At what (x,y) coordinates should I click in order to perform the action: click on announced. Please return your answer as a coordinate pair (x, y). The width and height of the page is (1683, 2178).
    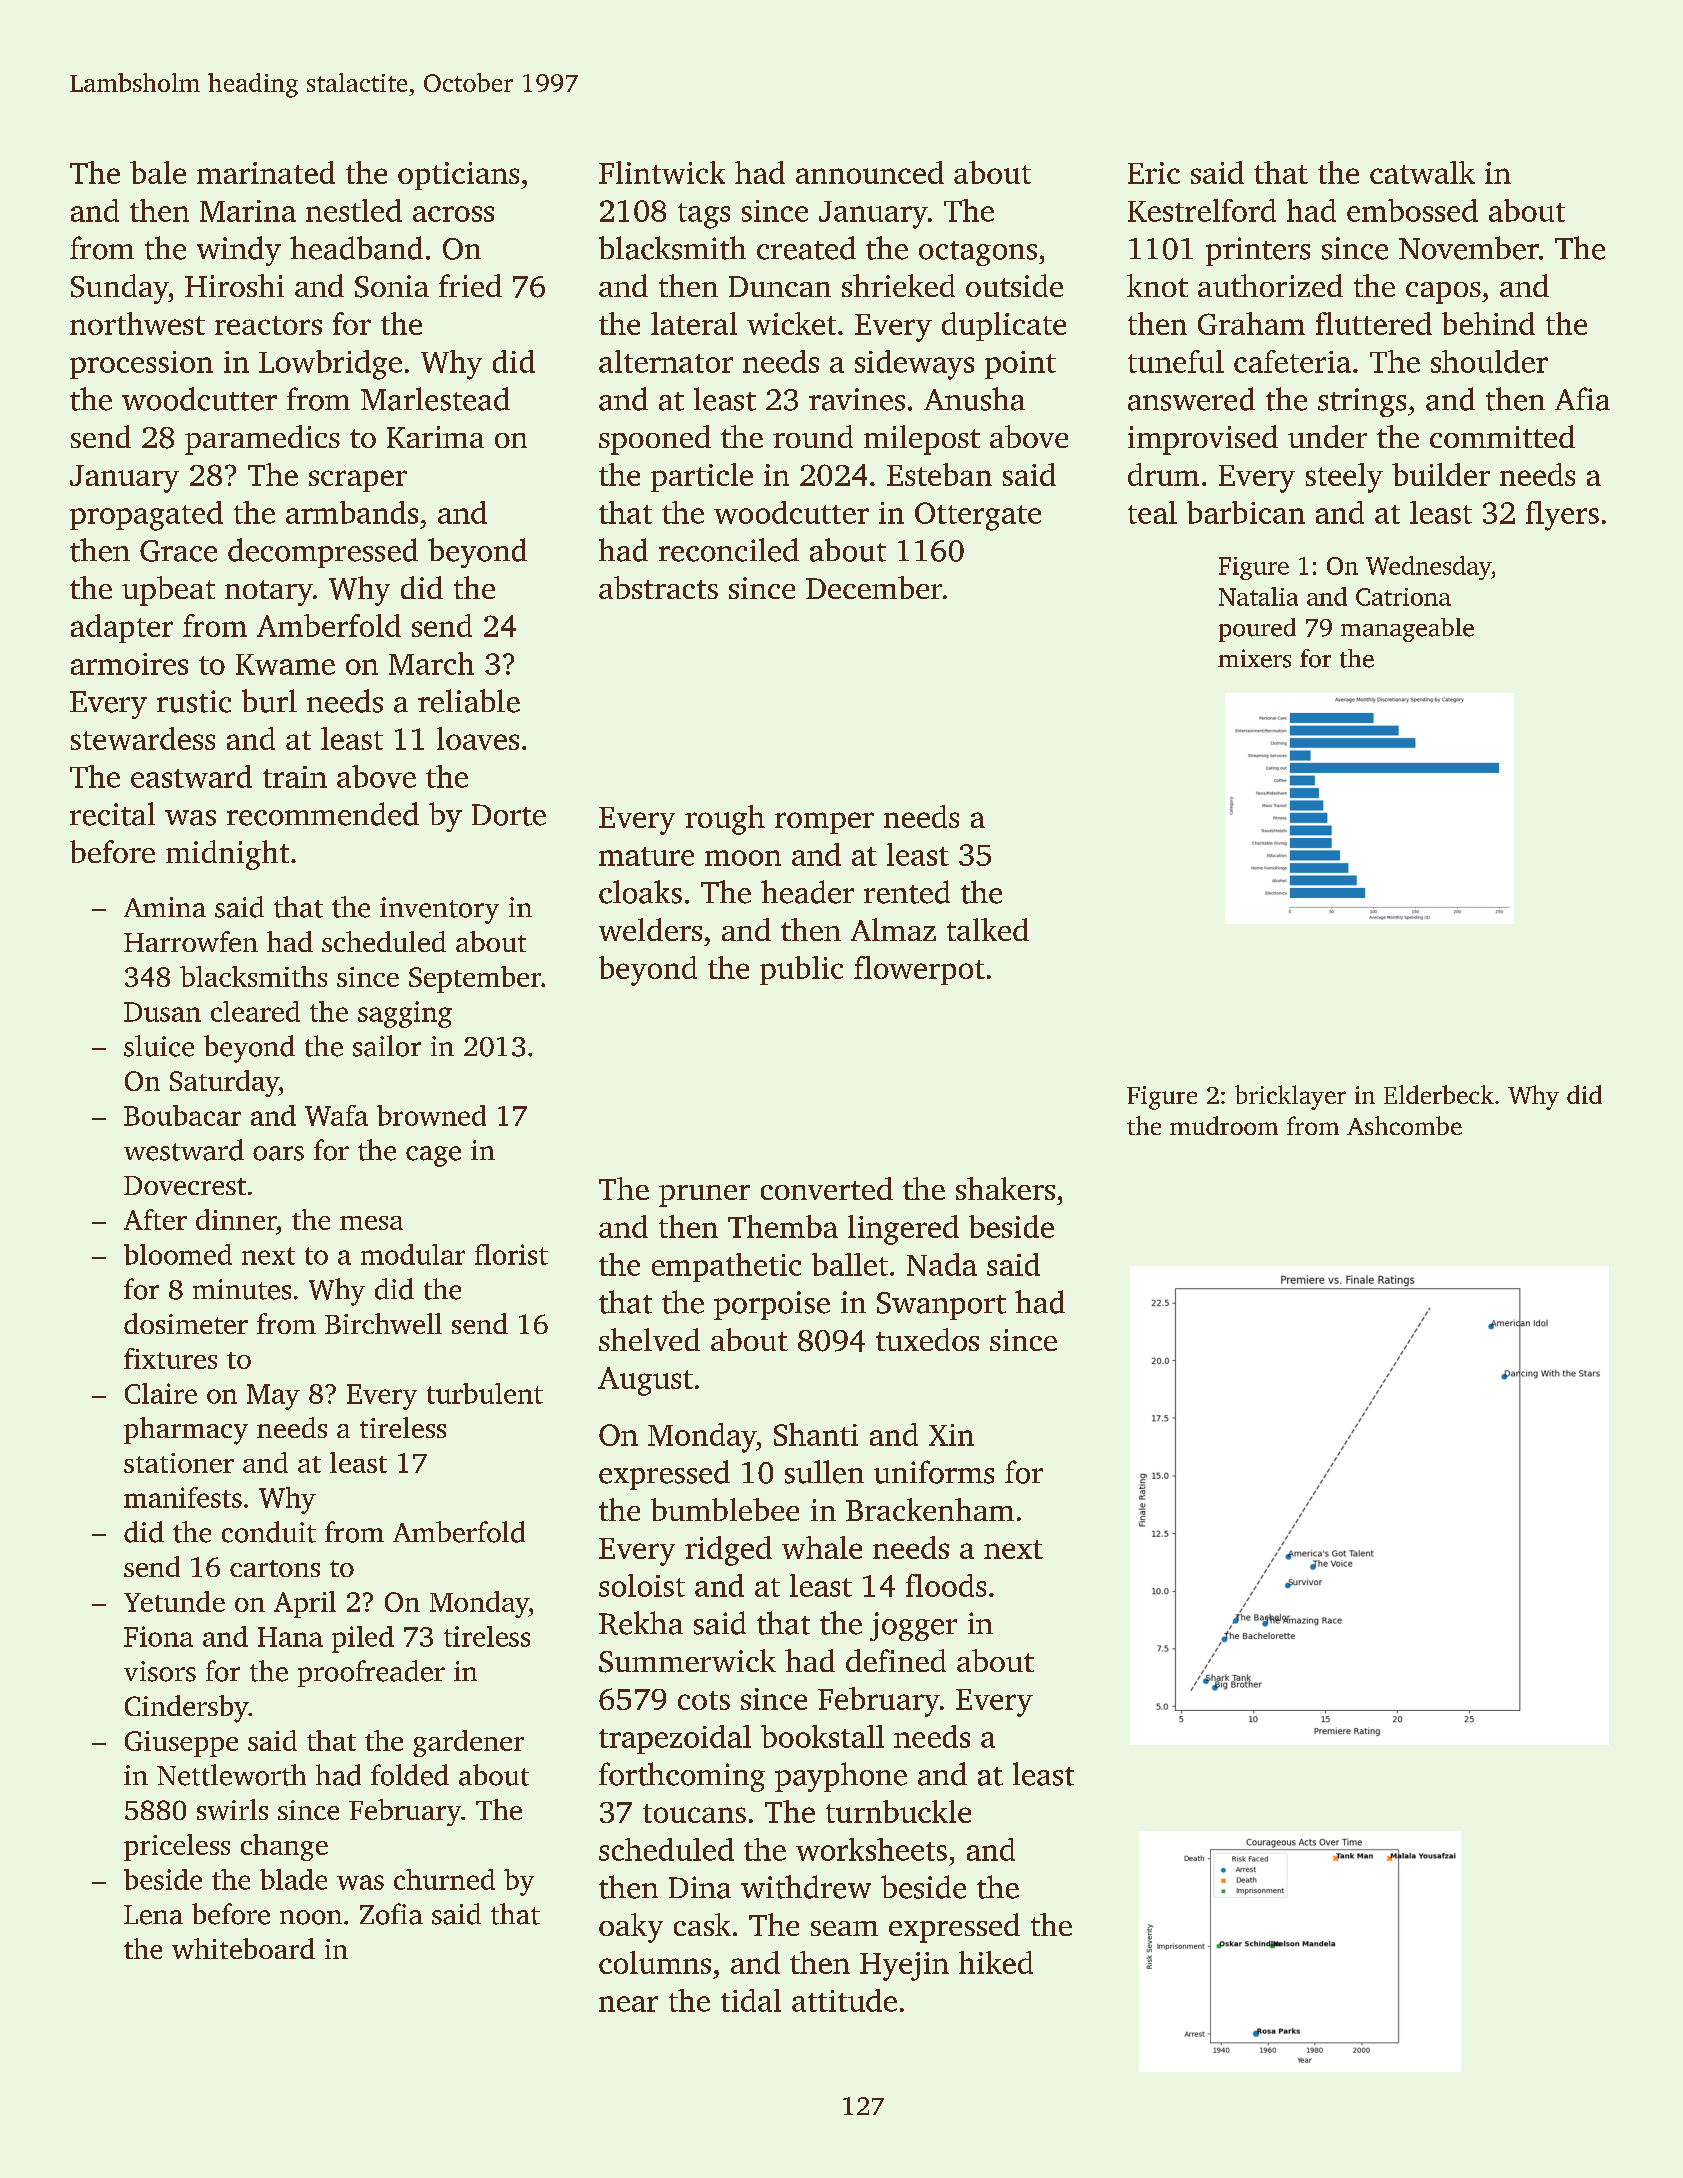
    Looking at the image, I should click on (870, 172).
